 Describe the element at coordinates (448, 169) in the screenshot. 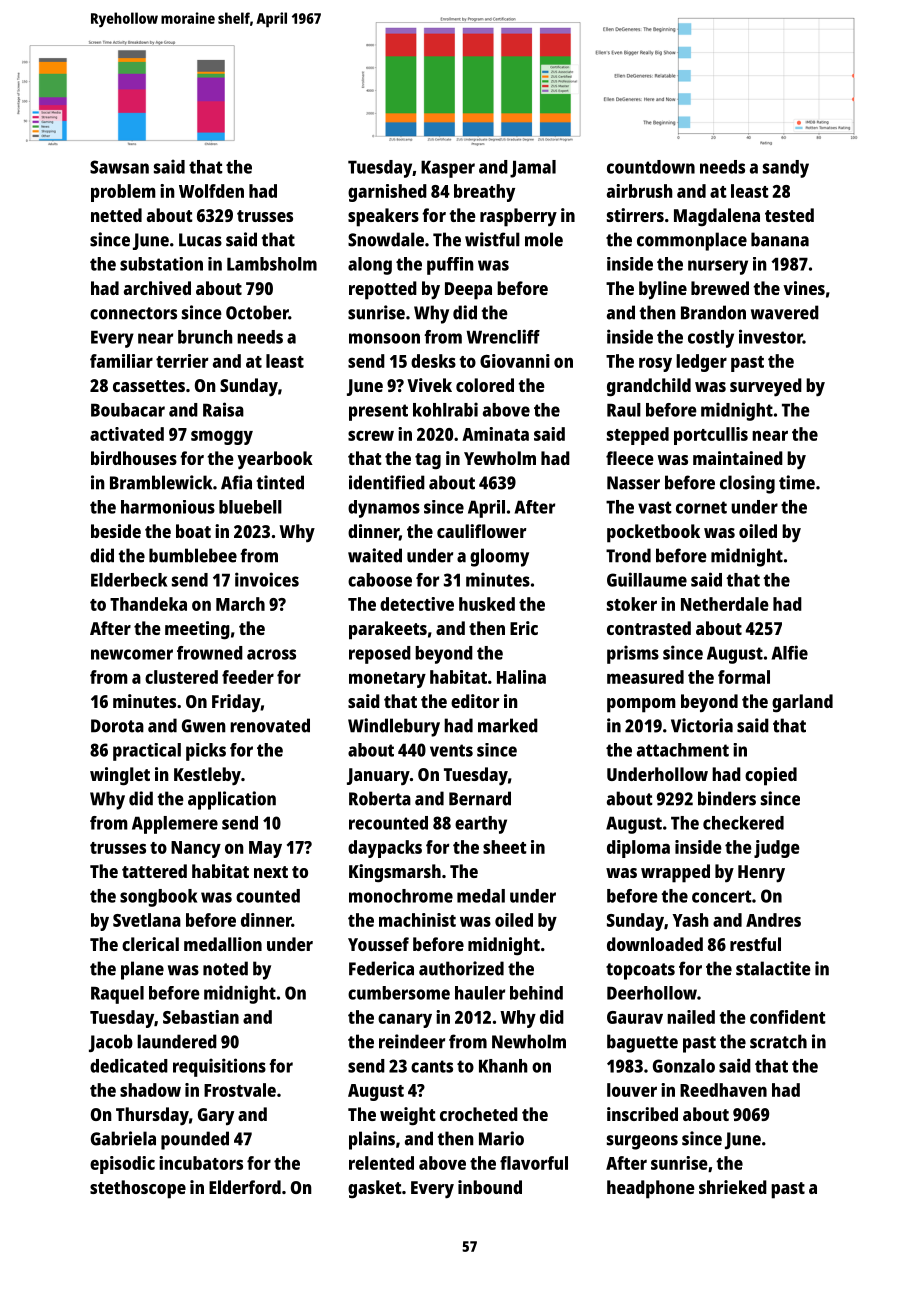

I see `Kasper` at that location.
